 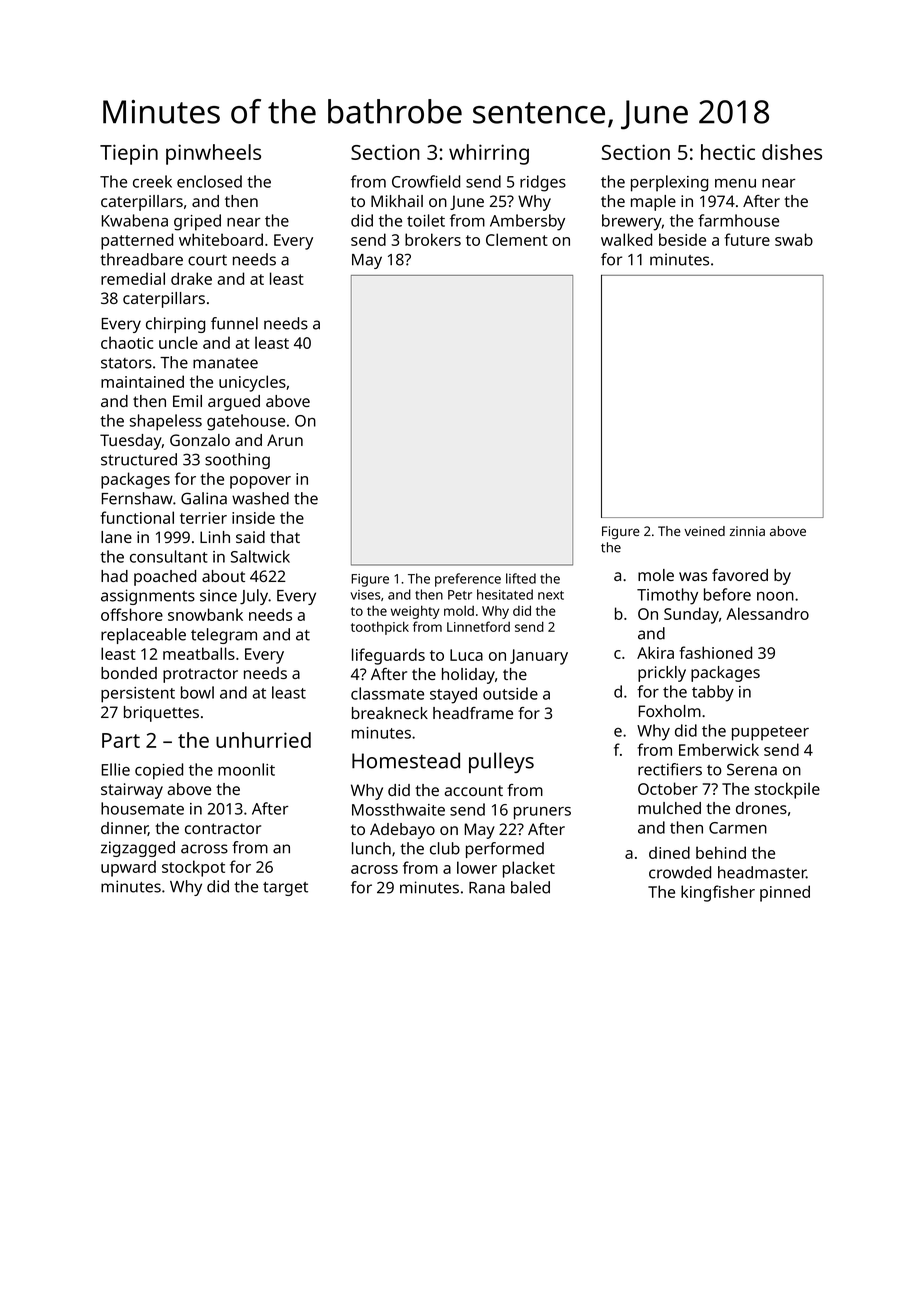 What do you see at coordinates (225, 363) in the screenshot?
I see `manatee` at bounding box center [225, 363].
